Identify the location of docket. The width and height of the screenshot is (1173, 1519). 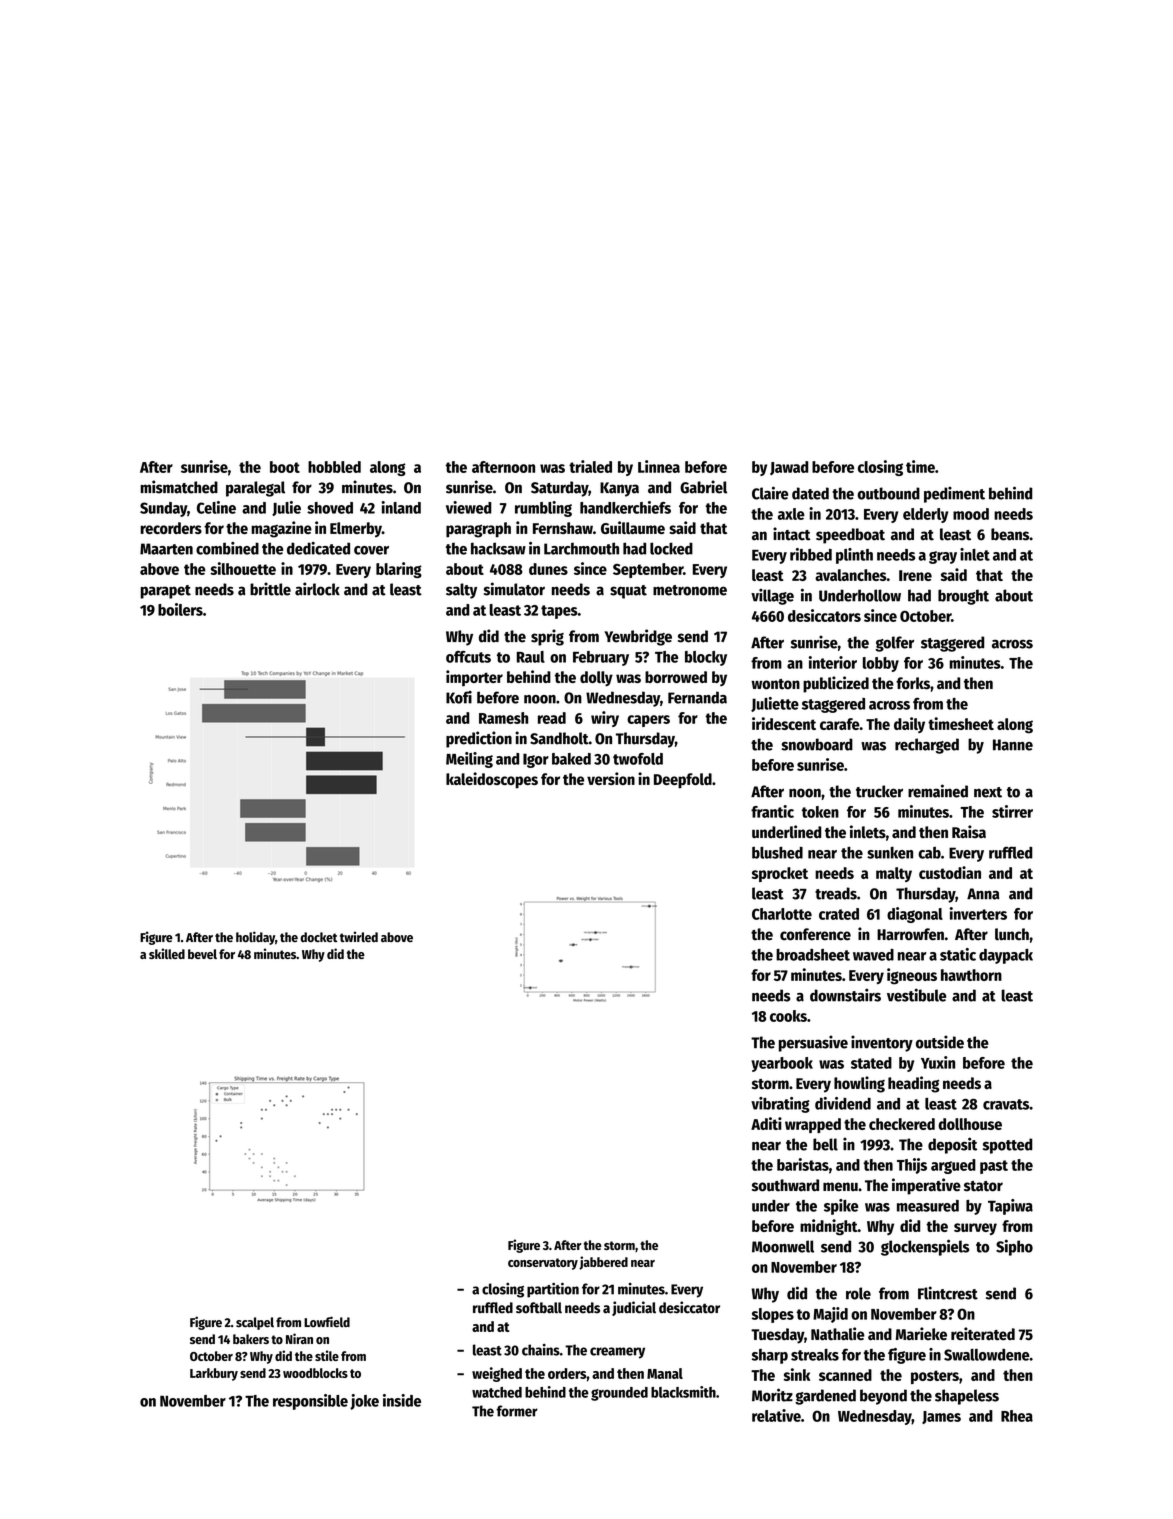
(319, 937).
